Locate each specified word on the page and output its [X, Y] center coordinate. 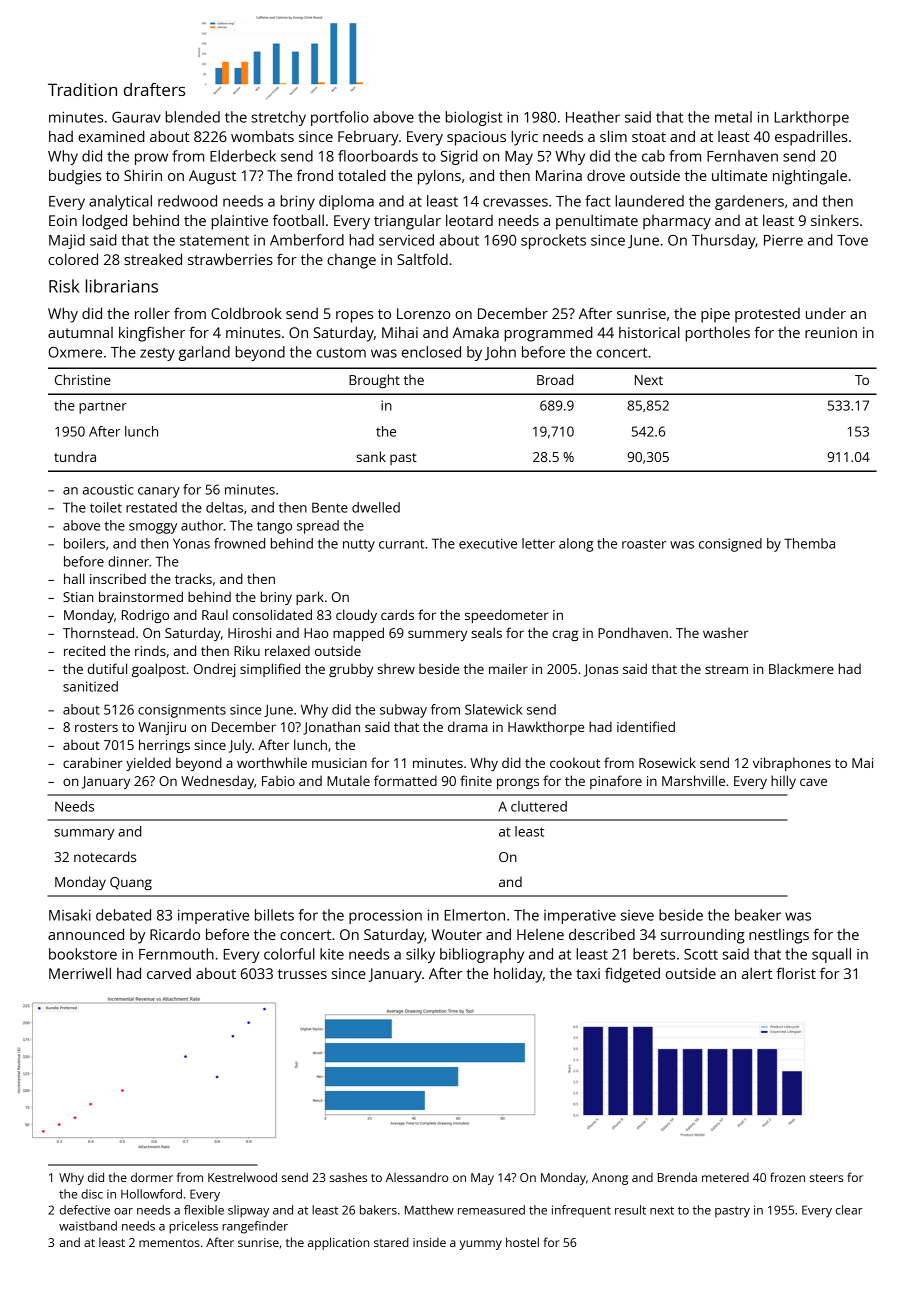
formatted [405, 780]
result [630, 1210]
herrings [164, 746]
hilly [783, 782]
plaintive [239, 222]
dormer [152, 1177]
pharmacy [677, 222]
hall [74, 578]
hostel [522, 1242]
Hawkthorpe [546, 728]
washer [726, 633]
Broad [555, 379]
